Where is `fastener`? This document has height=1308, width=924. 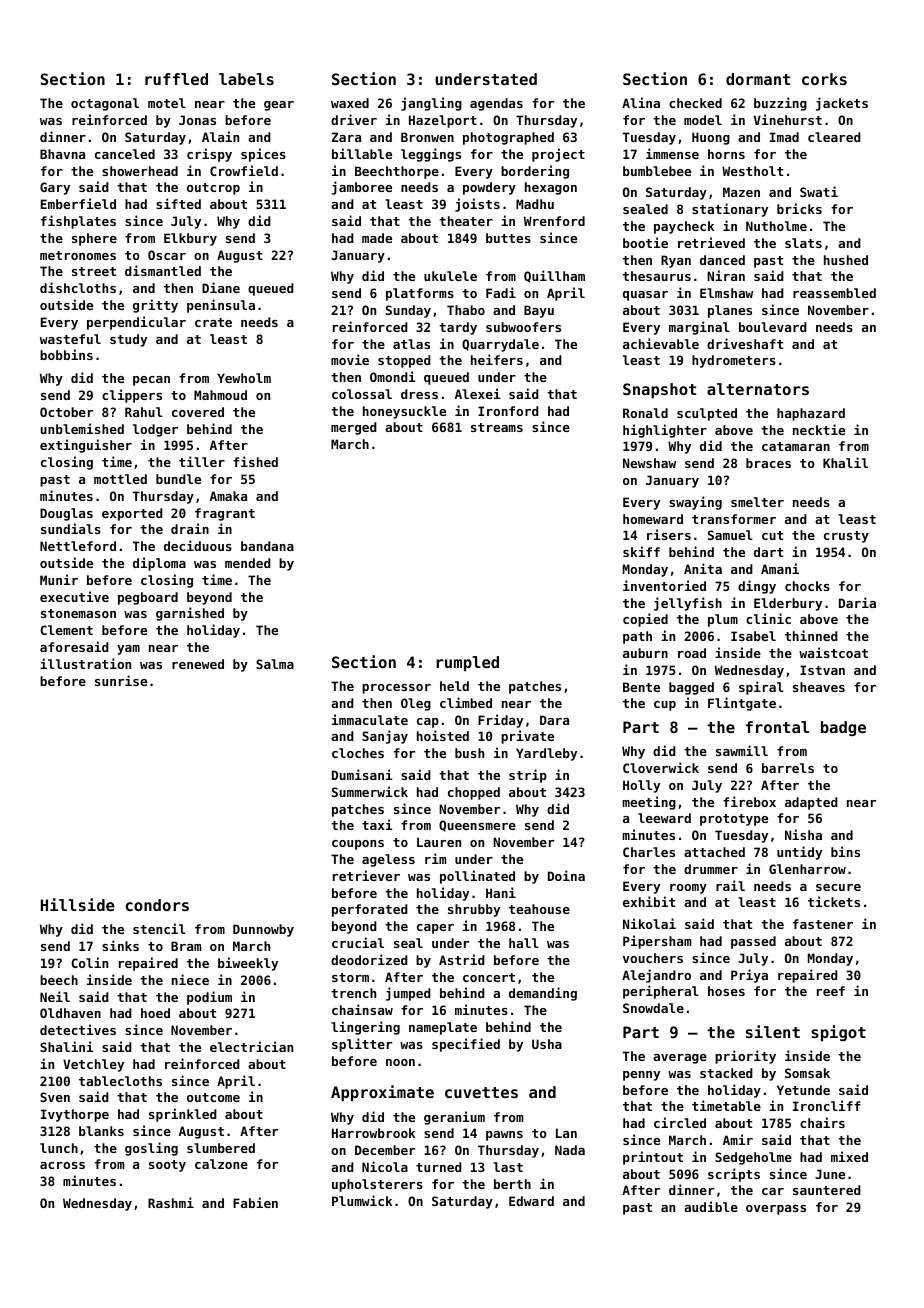
fastener is located at coordinates (823, 924).
